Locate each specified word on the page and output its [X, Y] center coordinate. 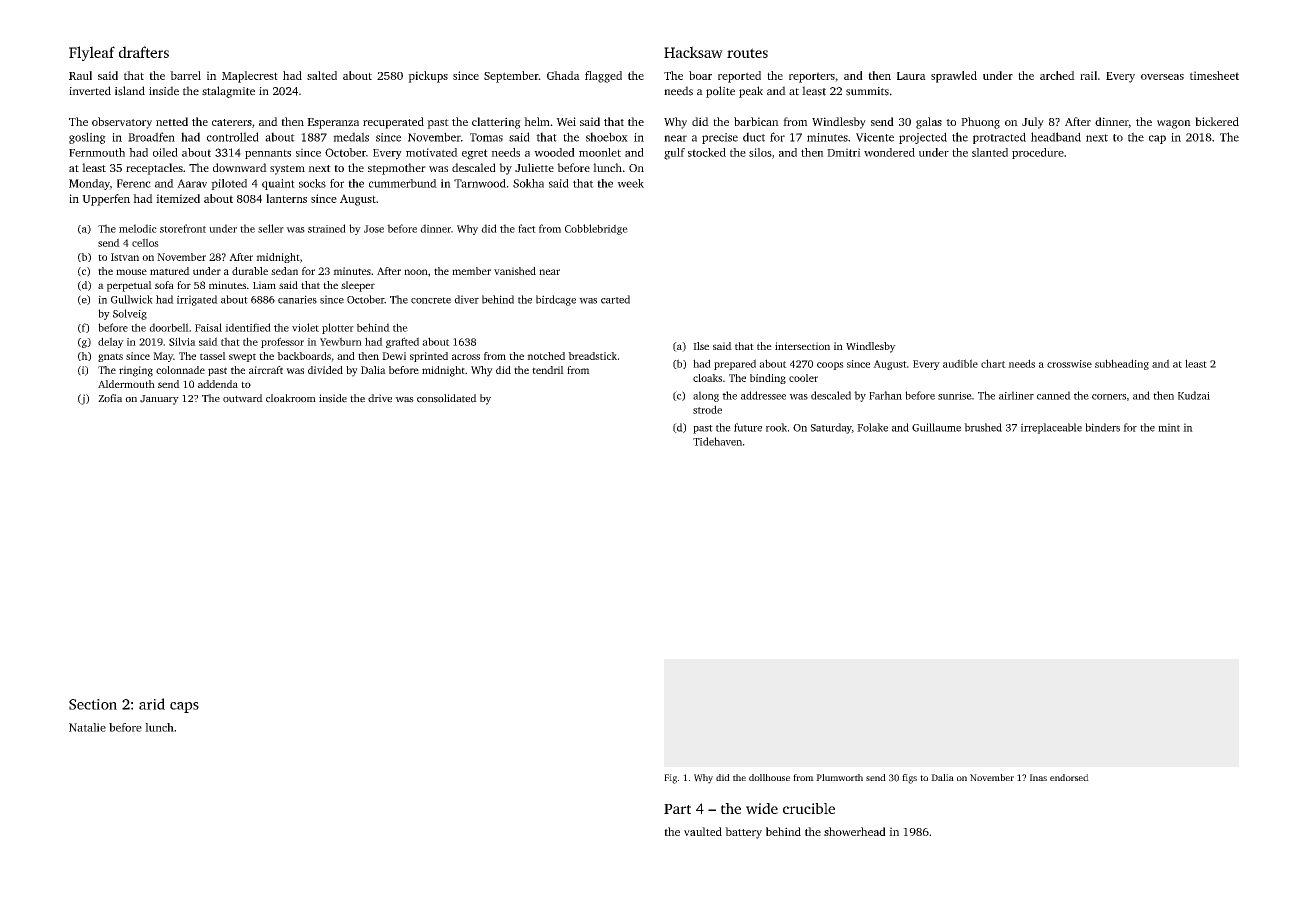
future [748, 427]
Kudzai [1194, 395]
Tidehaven [717, 441]
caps [184, 707]
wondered [889, 152]
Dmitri [844, 152]
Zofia [110, 398]
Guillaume [936, 427]
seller [271, 228]
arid [152, 704]
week [630, 183]
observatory [122, 123]
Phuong [980, 123]
